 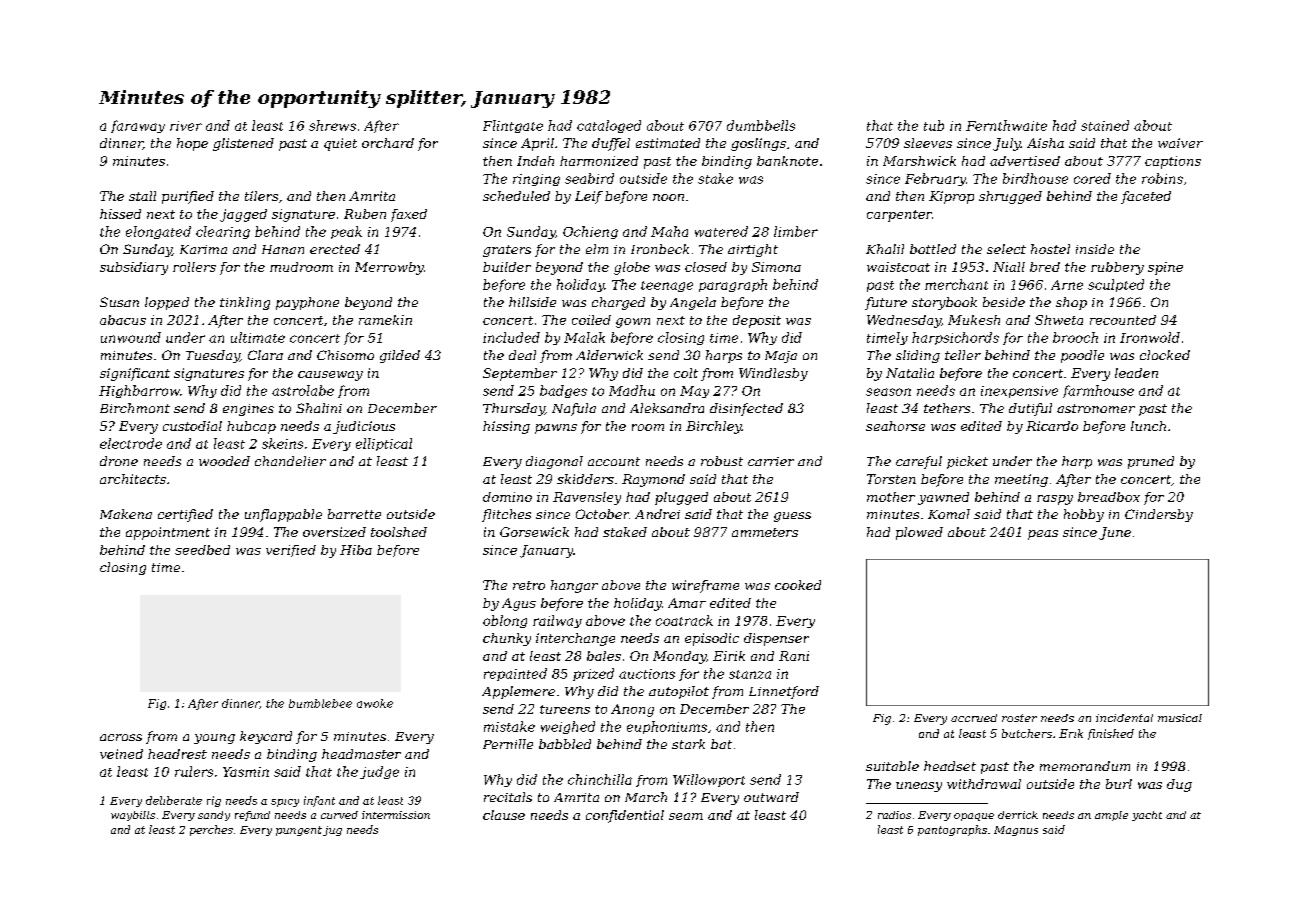 What do you see at coordinates (243, 144) in the page?
I see `glistened` at bounding box center [243, 144].
